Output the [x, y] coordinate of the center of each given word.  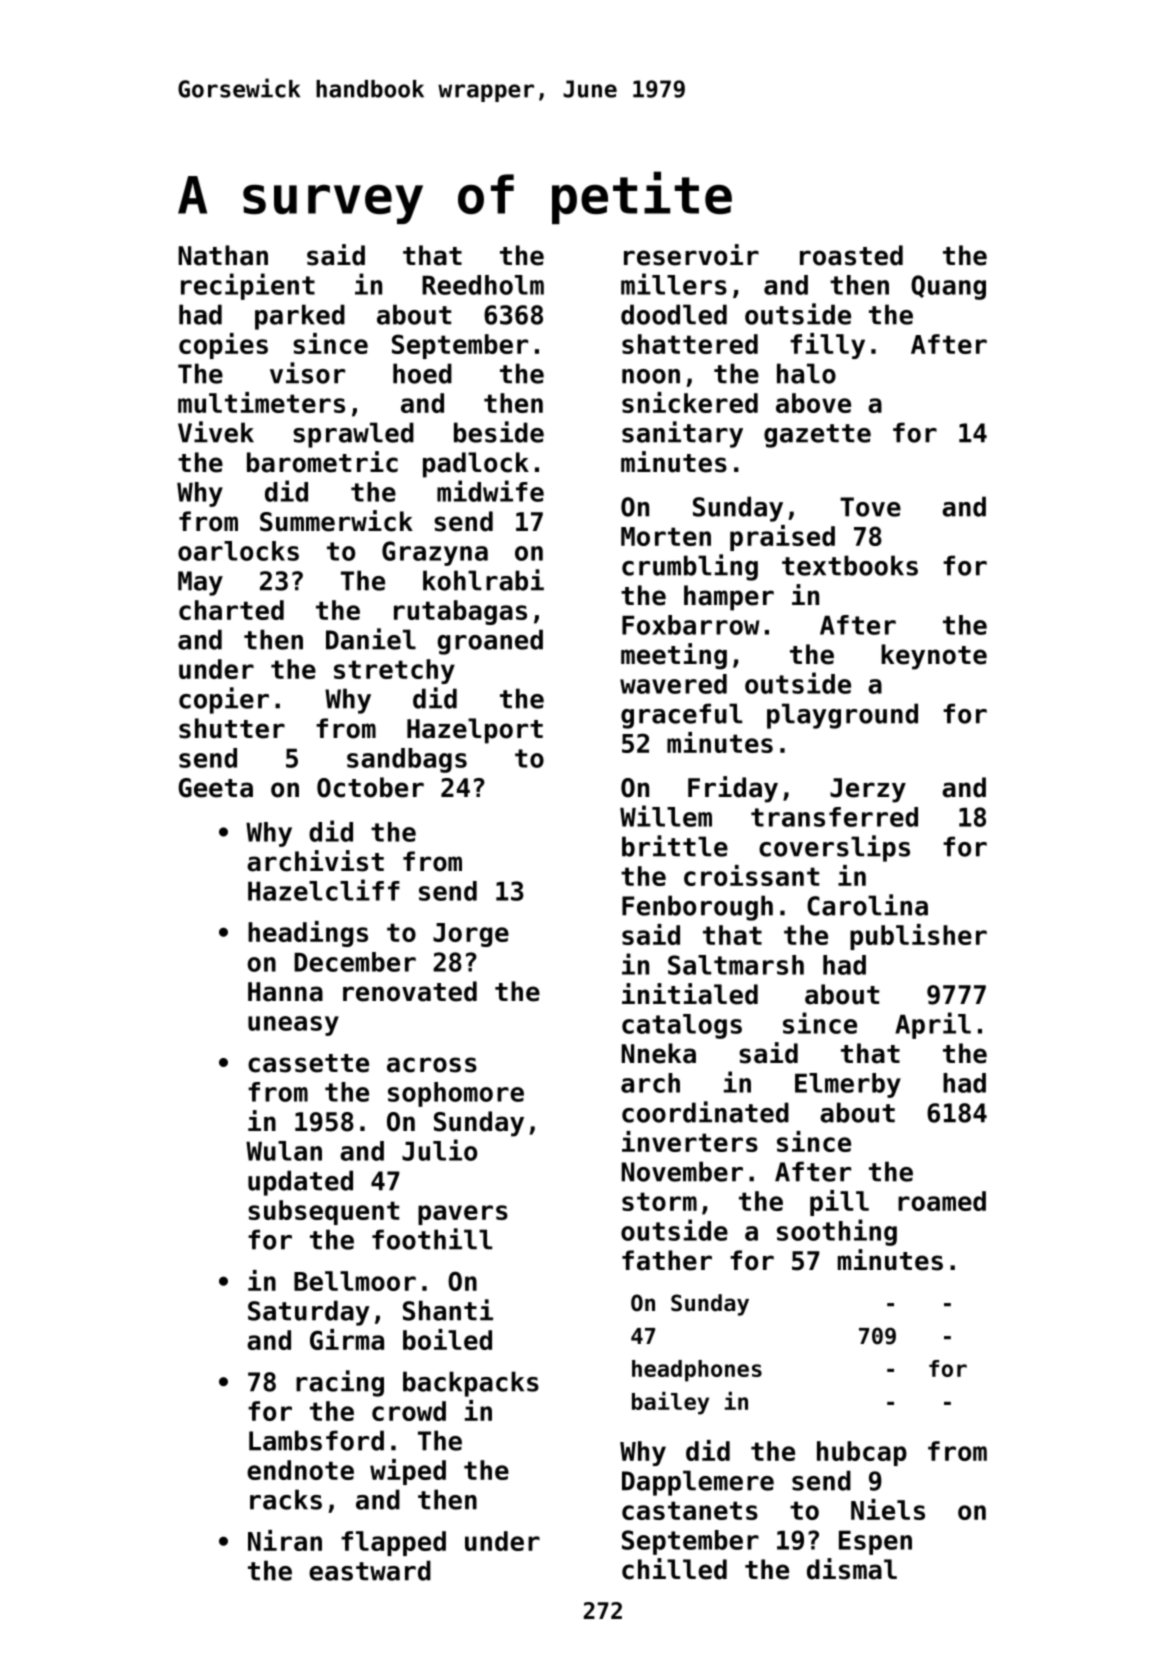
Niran [285, 1540]
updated [300, 1183]
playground [842, 716]
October [370, 787]
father [667, 1260]
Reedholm [483, 285]
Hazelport [475, 731]
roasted [851, 255]
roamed [942, 1201]
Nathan [223, 255]
